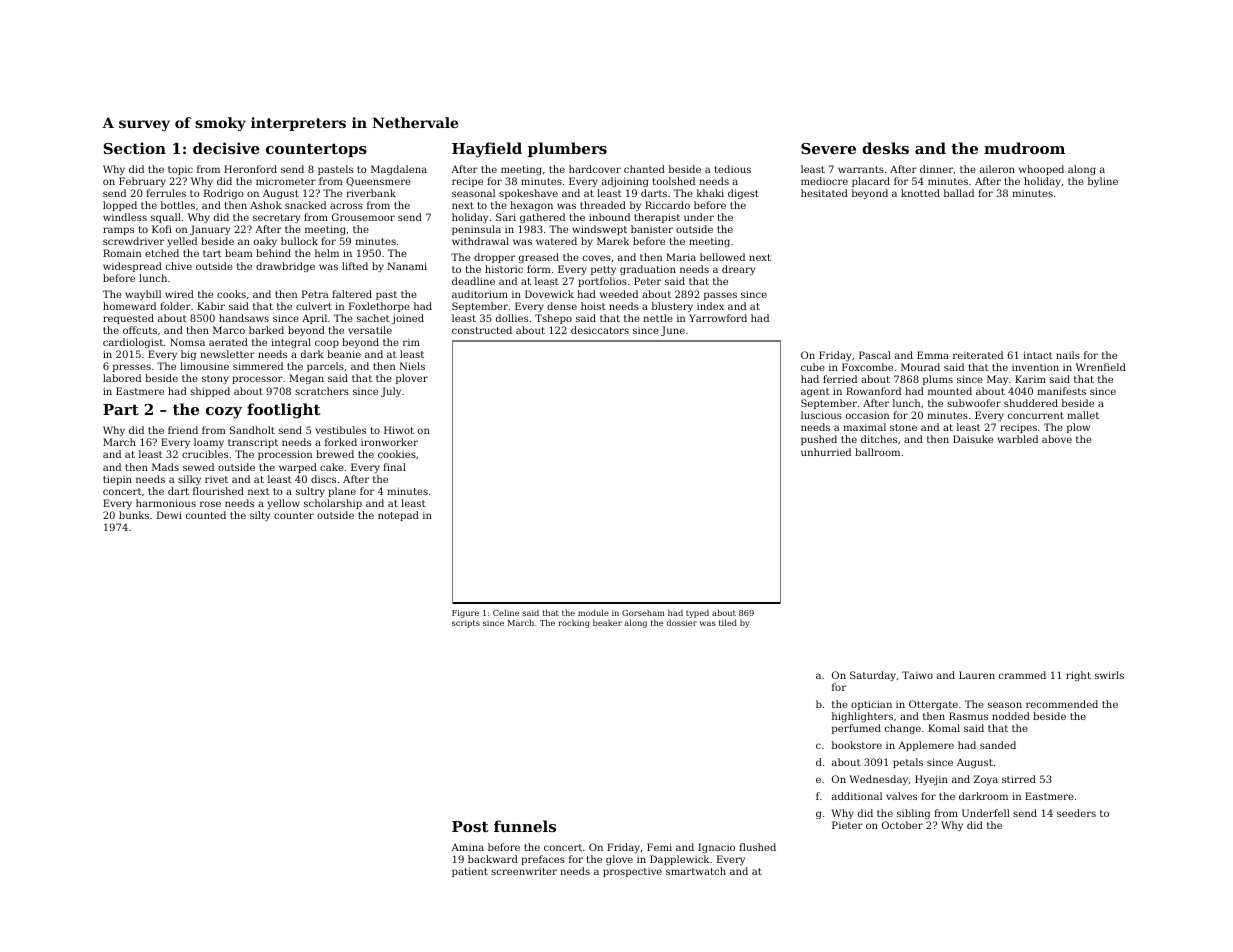  I want to click on module, so click(593, 612).
